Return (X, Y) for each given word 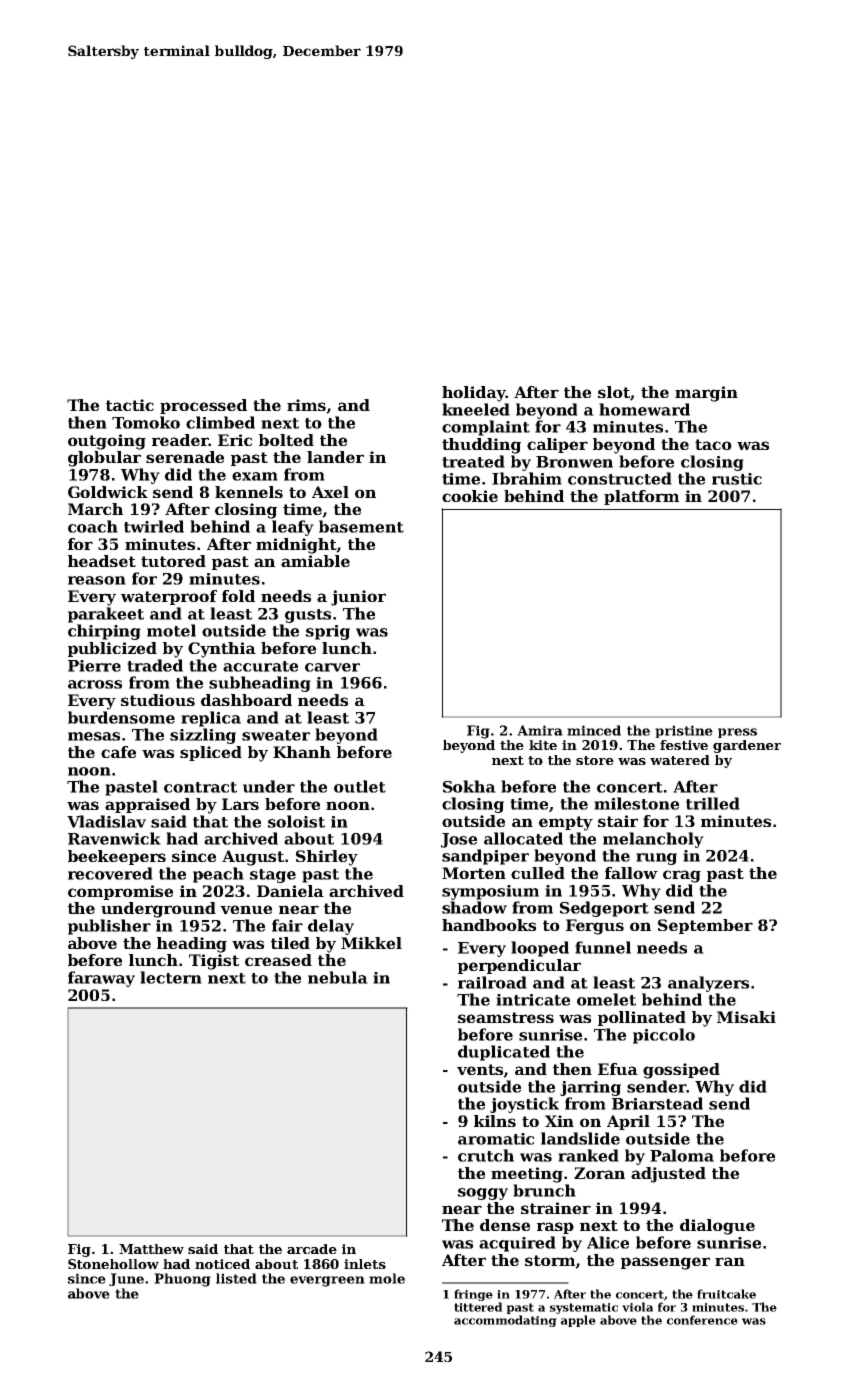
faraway (101, 979)
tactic (130, 405)
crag (682, 876)
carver (332, 667)
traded (155, 665)
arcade (312, 1249)
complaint (486, 428)
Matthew (151, 1249)
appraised (147, 805)
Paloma (682, 1155)
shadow (474, 907)
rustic (737, 479)
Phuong (182, 1280)
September (705, 926)
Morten (474, 873)
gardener (747, 746)
